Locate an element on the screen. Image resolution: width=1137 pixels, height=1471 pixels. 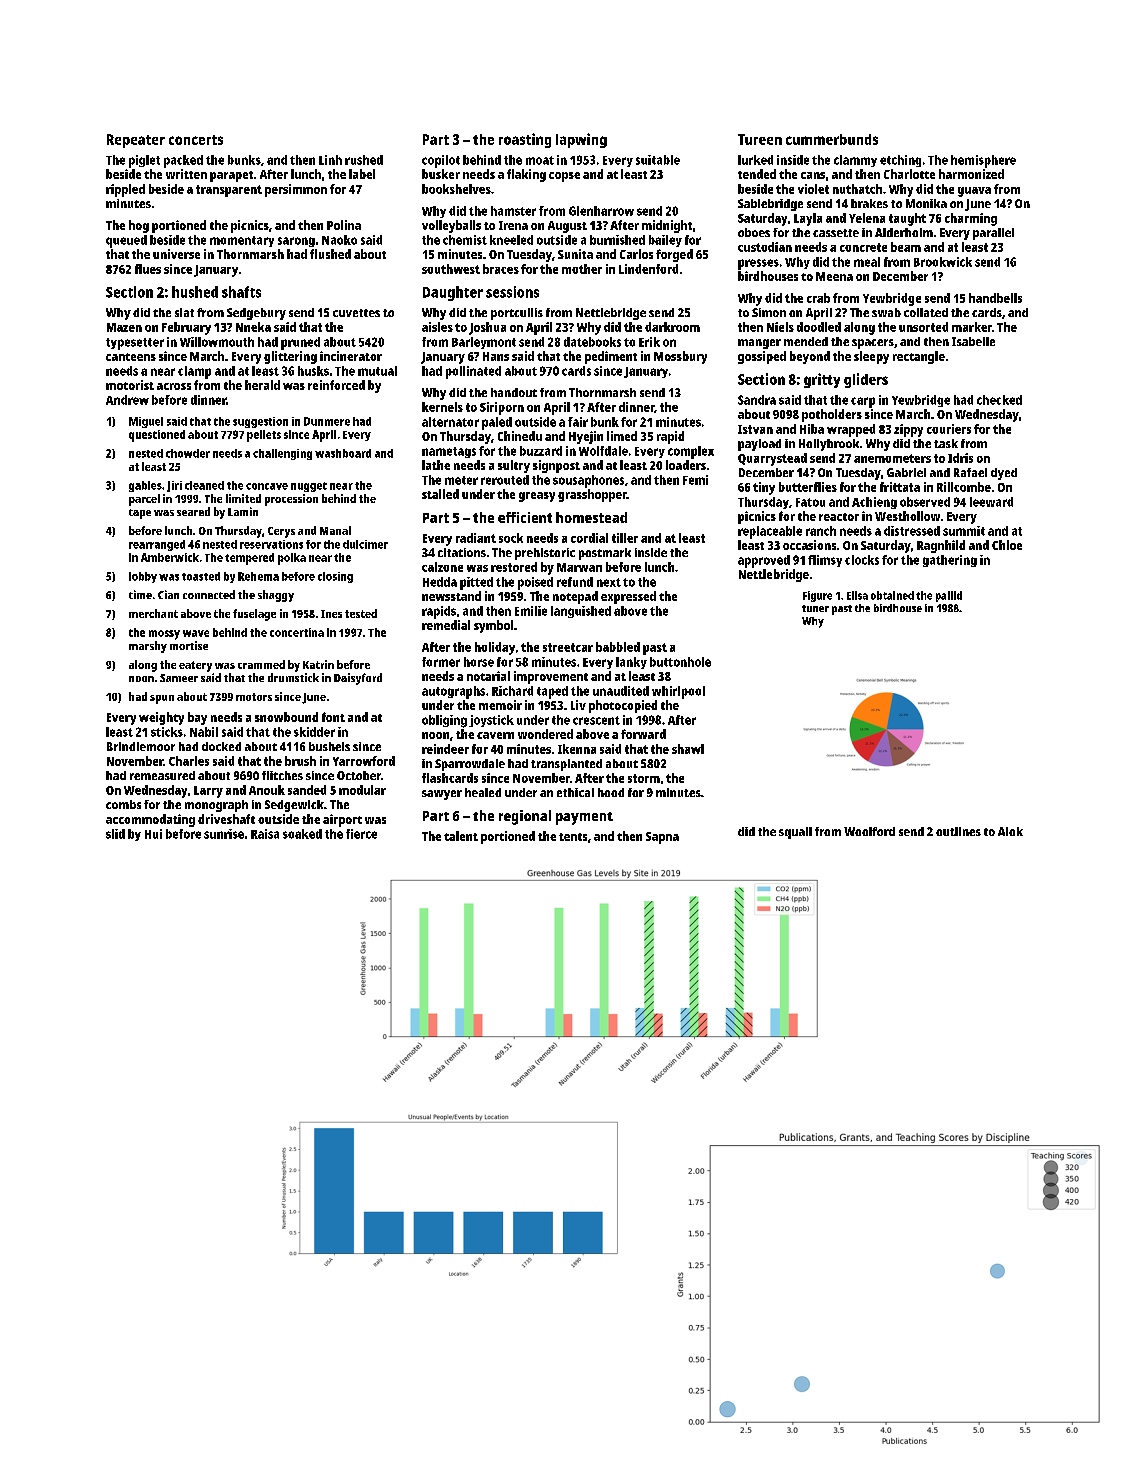
Sapna is located at coordinates (662, 838).
